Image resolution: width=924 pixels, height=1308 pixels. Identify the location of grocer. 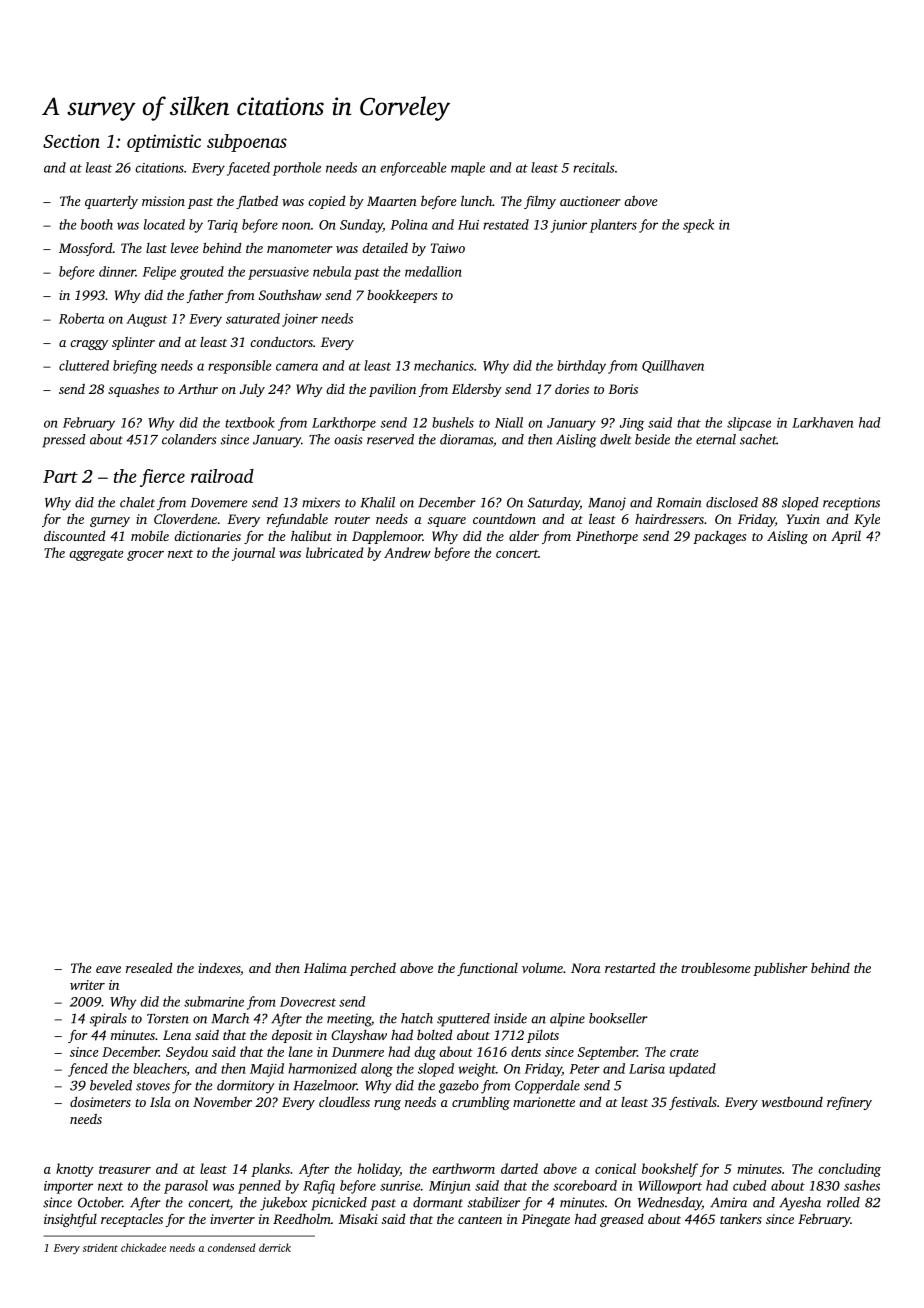
(145, 556).
